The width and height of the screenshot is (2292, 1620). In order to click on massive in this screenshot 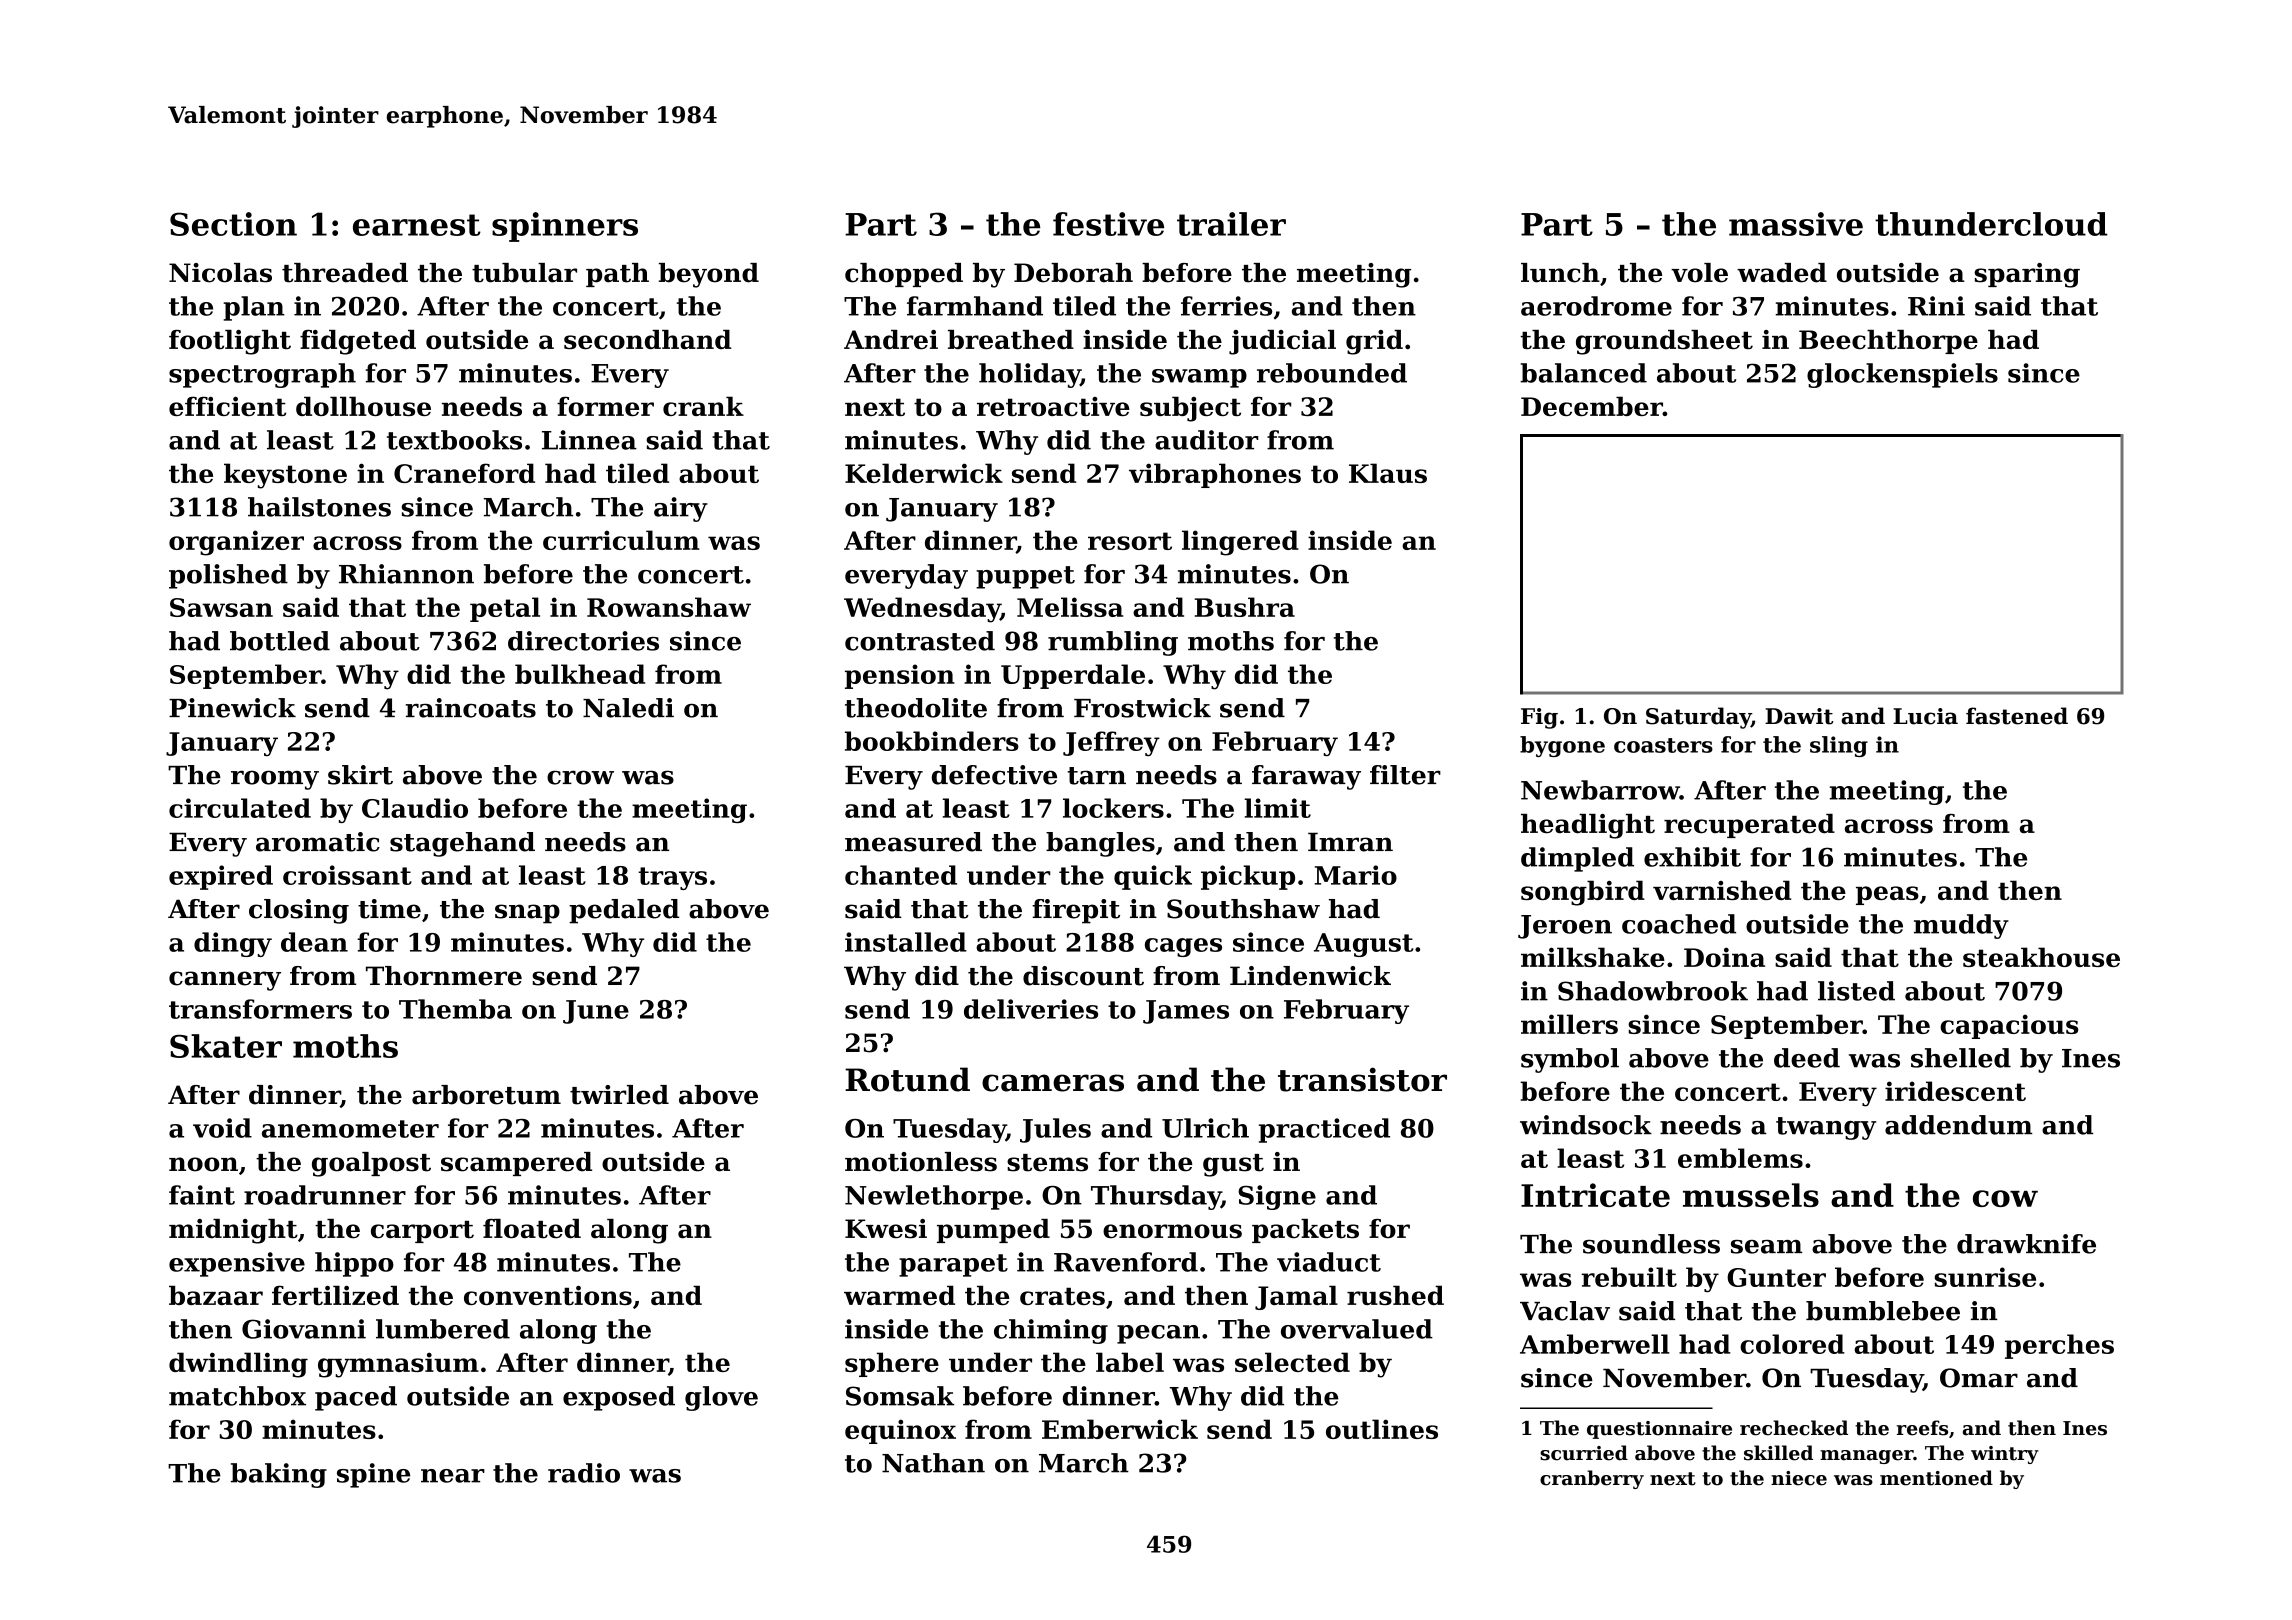, I will do `click(1796, 224)`.
